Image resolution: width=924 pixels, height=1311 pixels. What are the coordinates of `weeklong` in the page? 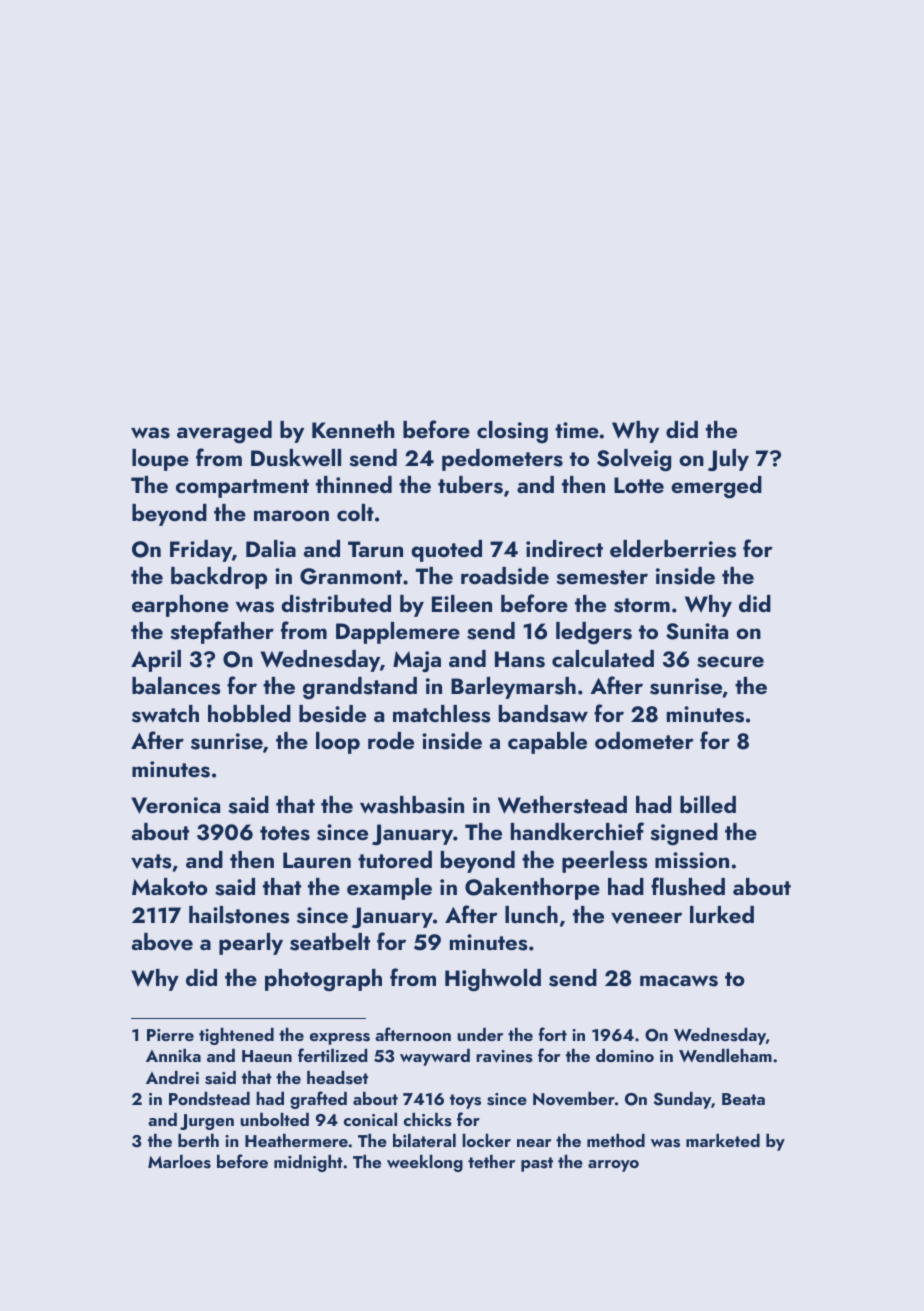 It's located at (425, 1163).
